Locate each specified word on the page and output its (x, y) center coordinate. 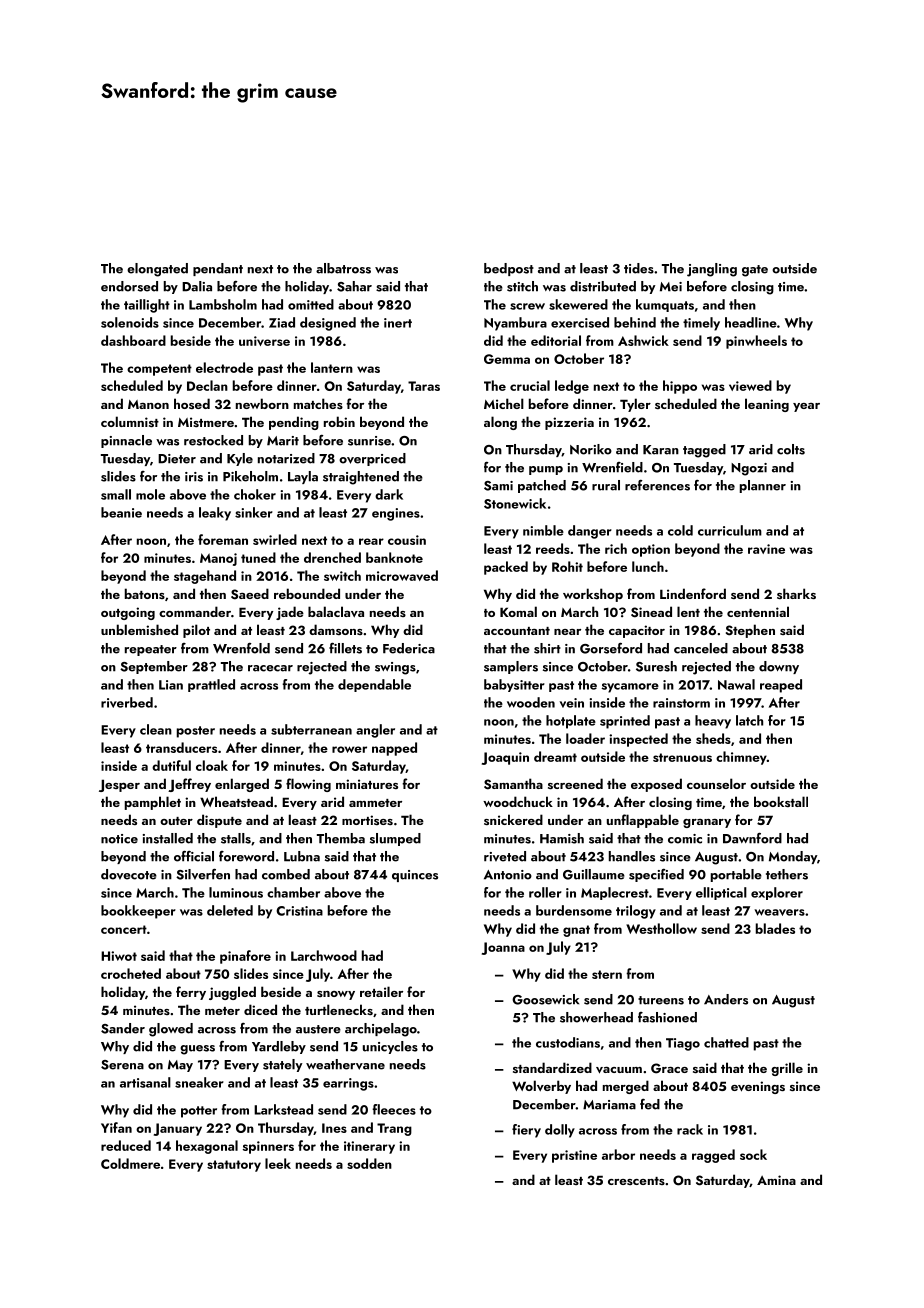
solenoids (130, 322)
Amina (776, 1180)
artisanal (145, 1082)
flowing (308, 785)
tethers (787, 874)
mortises (367, 820)
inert (398, 323)
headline (751, 322)
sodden (369, 1163)
